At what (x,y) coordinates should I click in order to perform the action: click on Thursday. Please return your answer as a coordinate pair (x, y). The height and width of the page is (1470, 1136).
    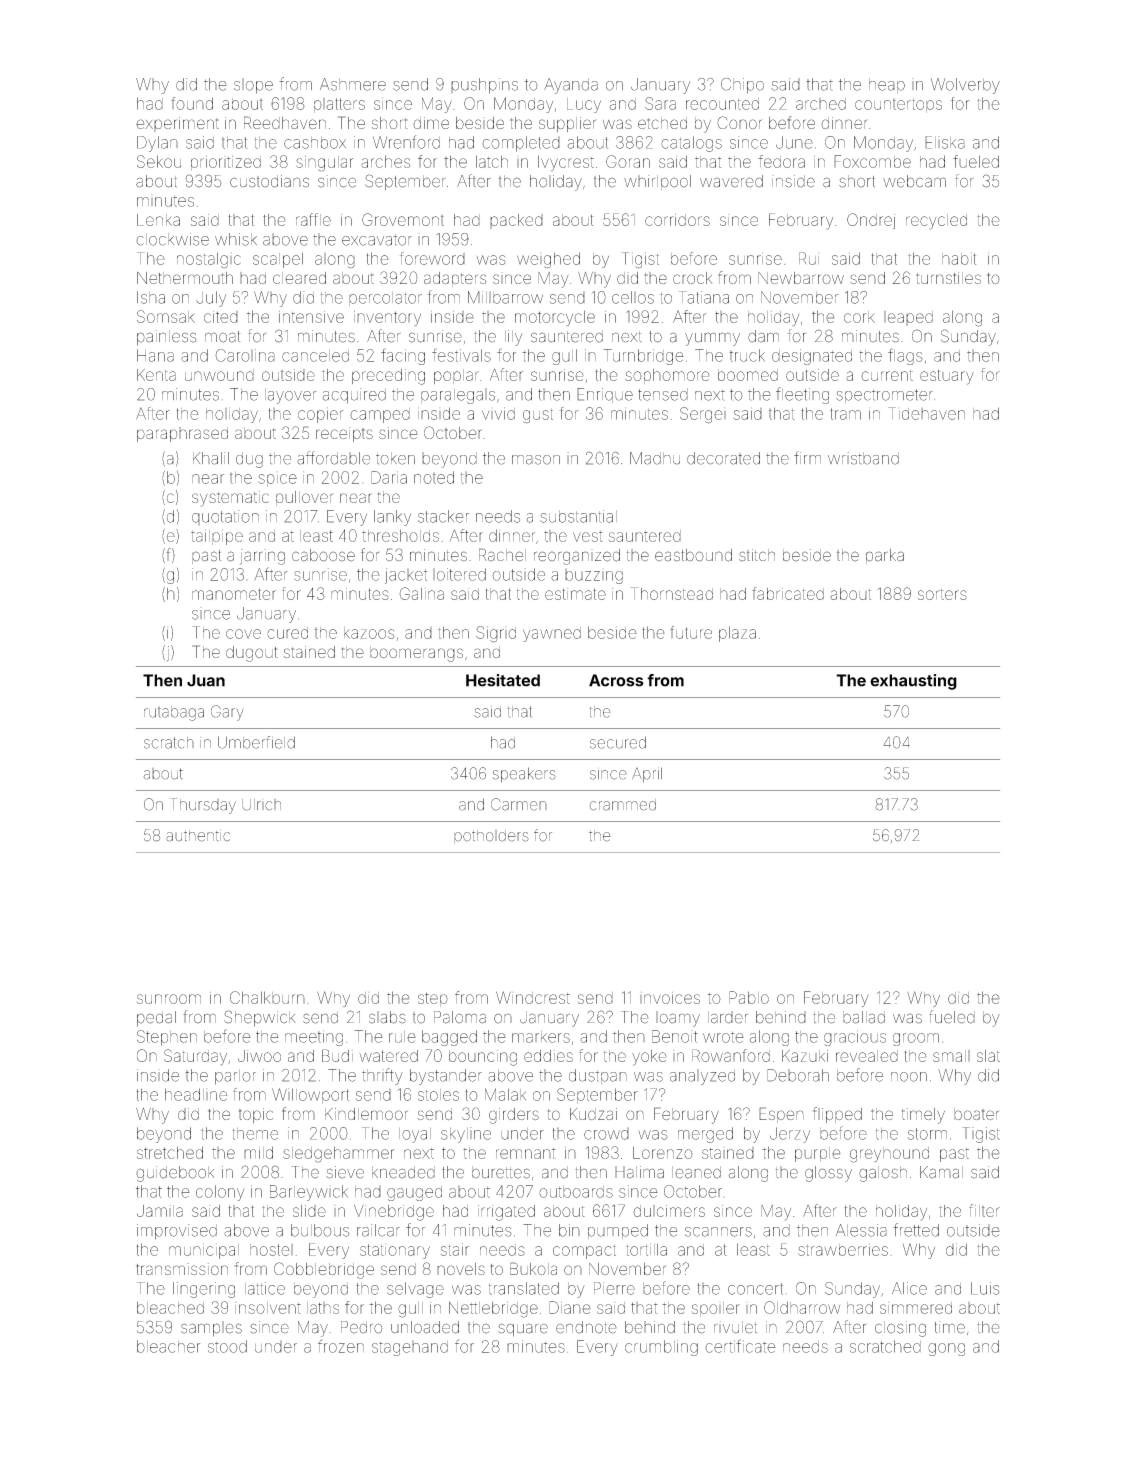
    Looking at the image, I should click on (203, 806).
